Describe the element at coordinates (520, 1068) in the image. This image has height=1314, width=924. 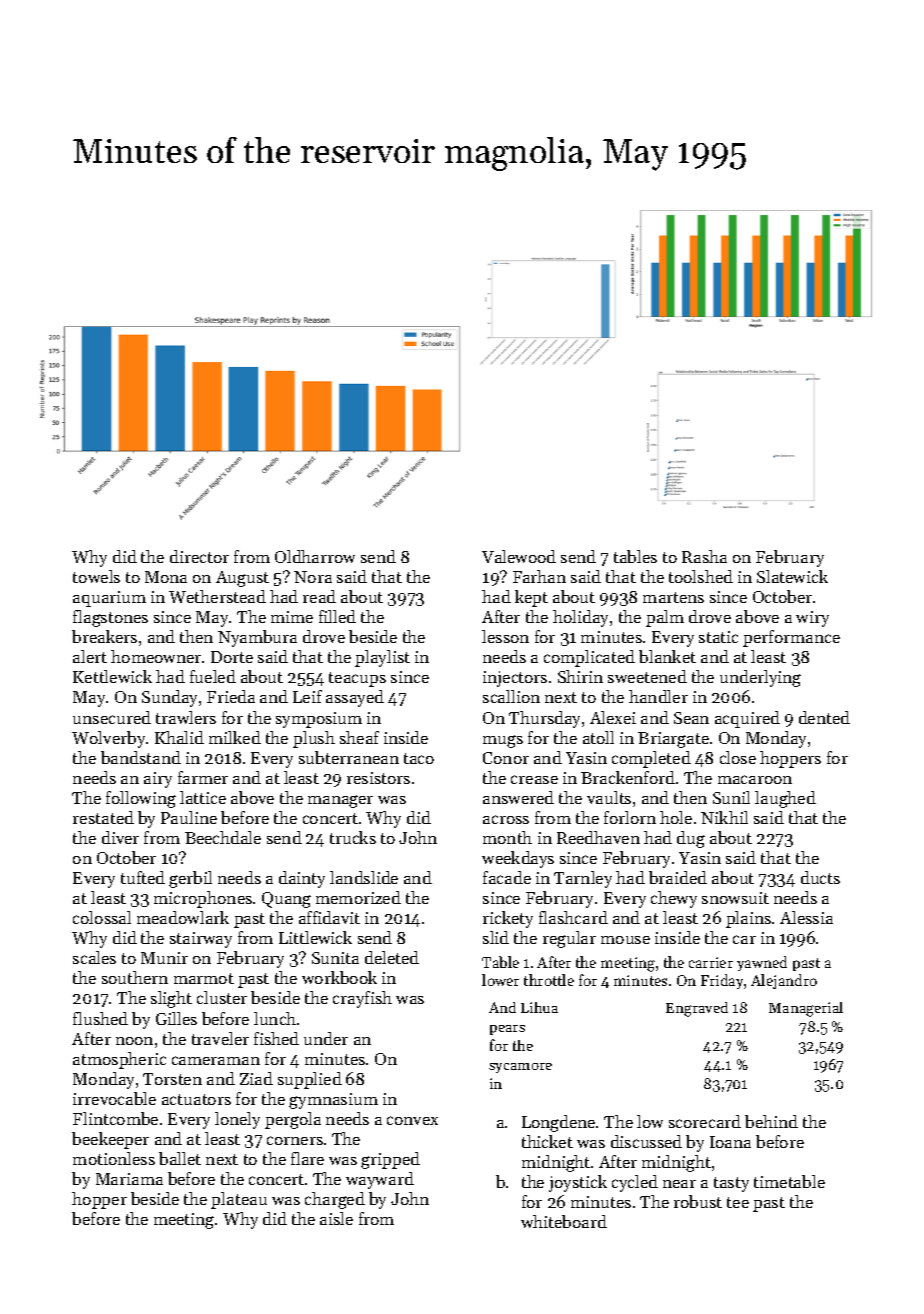
I see `sycamore` at that location.
